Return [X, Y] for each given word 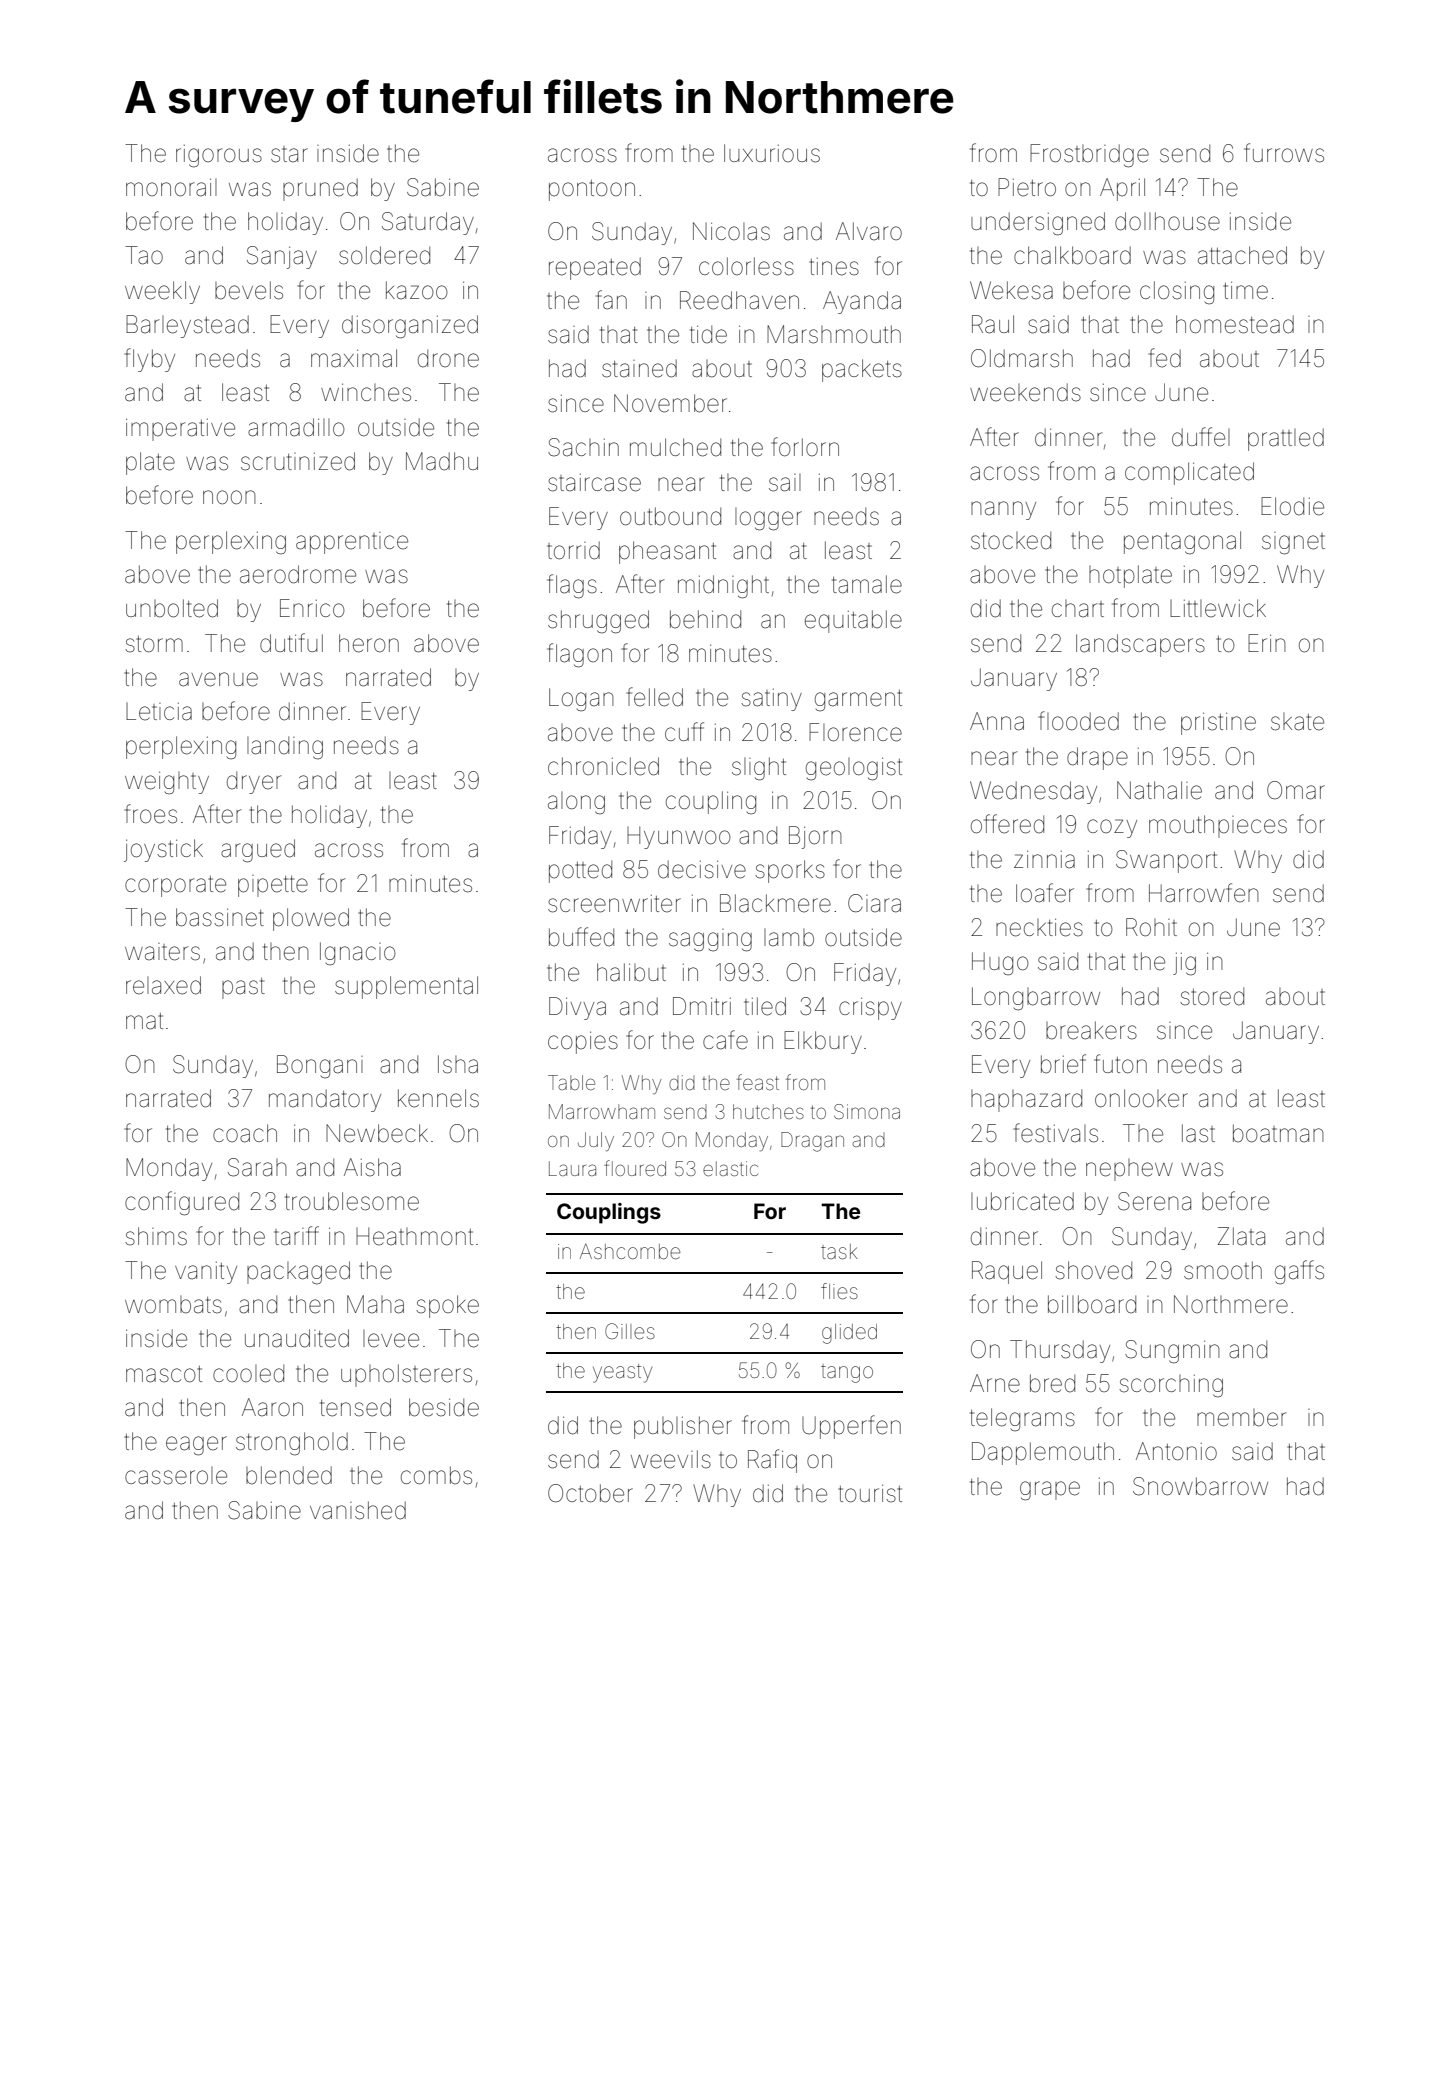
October [590, 1493]
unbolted [172, 608]
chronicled [603, 766]
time [1245, 290]
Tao [144, 255]
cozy [1112, 828]
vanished [358, 1510]
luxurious [772, 153]
